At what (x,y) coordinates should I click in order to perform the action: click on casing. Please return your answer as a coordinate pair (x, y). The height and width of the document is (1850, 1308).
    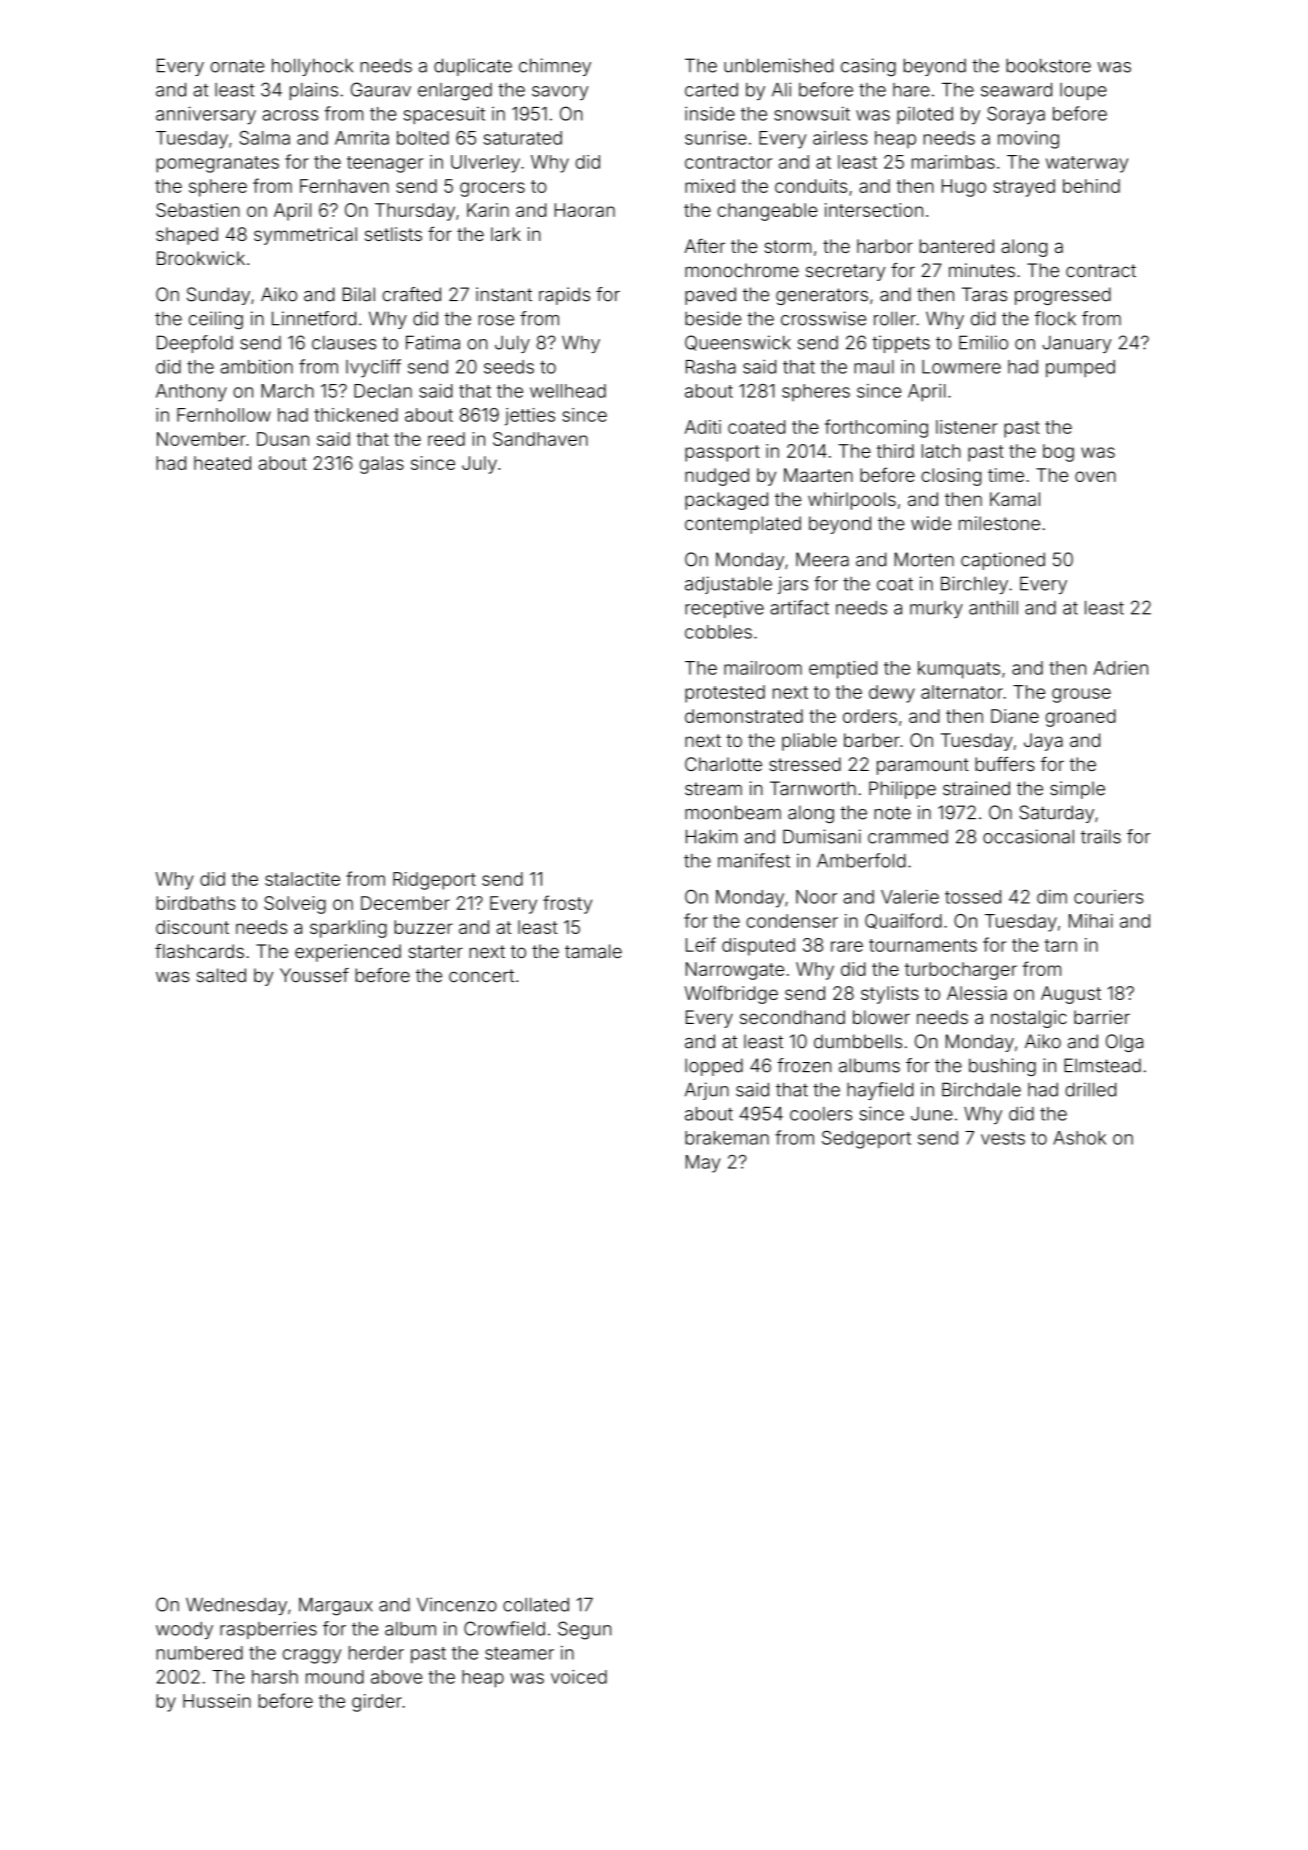
    Looking at the image, I should click on (868, 67).
